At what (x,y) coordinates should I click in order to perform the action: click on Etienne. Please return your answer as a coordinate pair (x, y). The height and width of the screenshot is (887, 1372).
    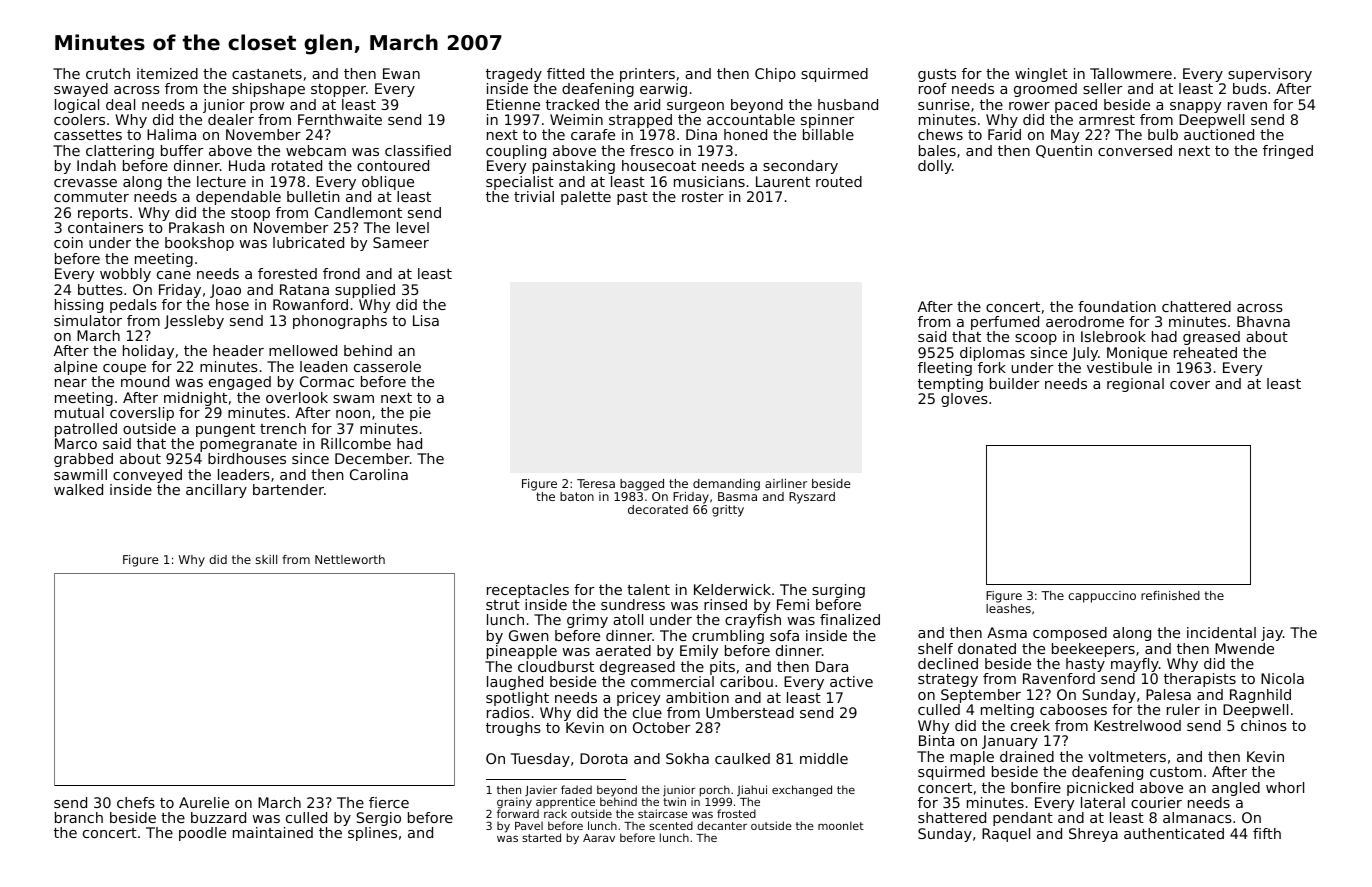
    Looking at the image, I should click on (513, 104).
